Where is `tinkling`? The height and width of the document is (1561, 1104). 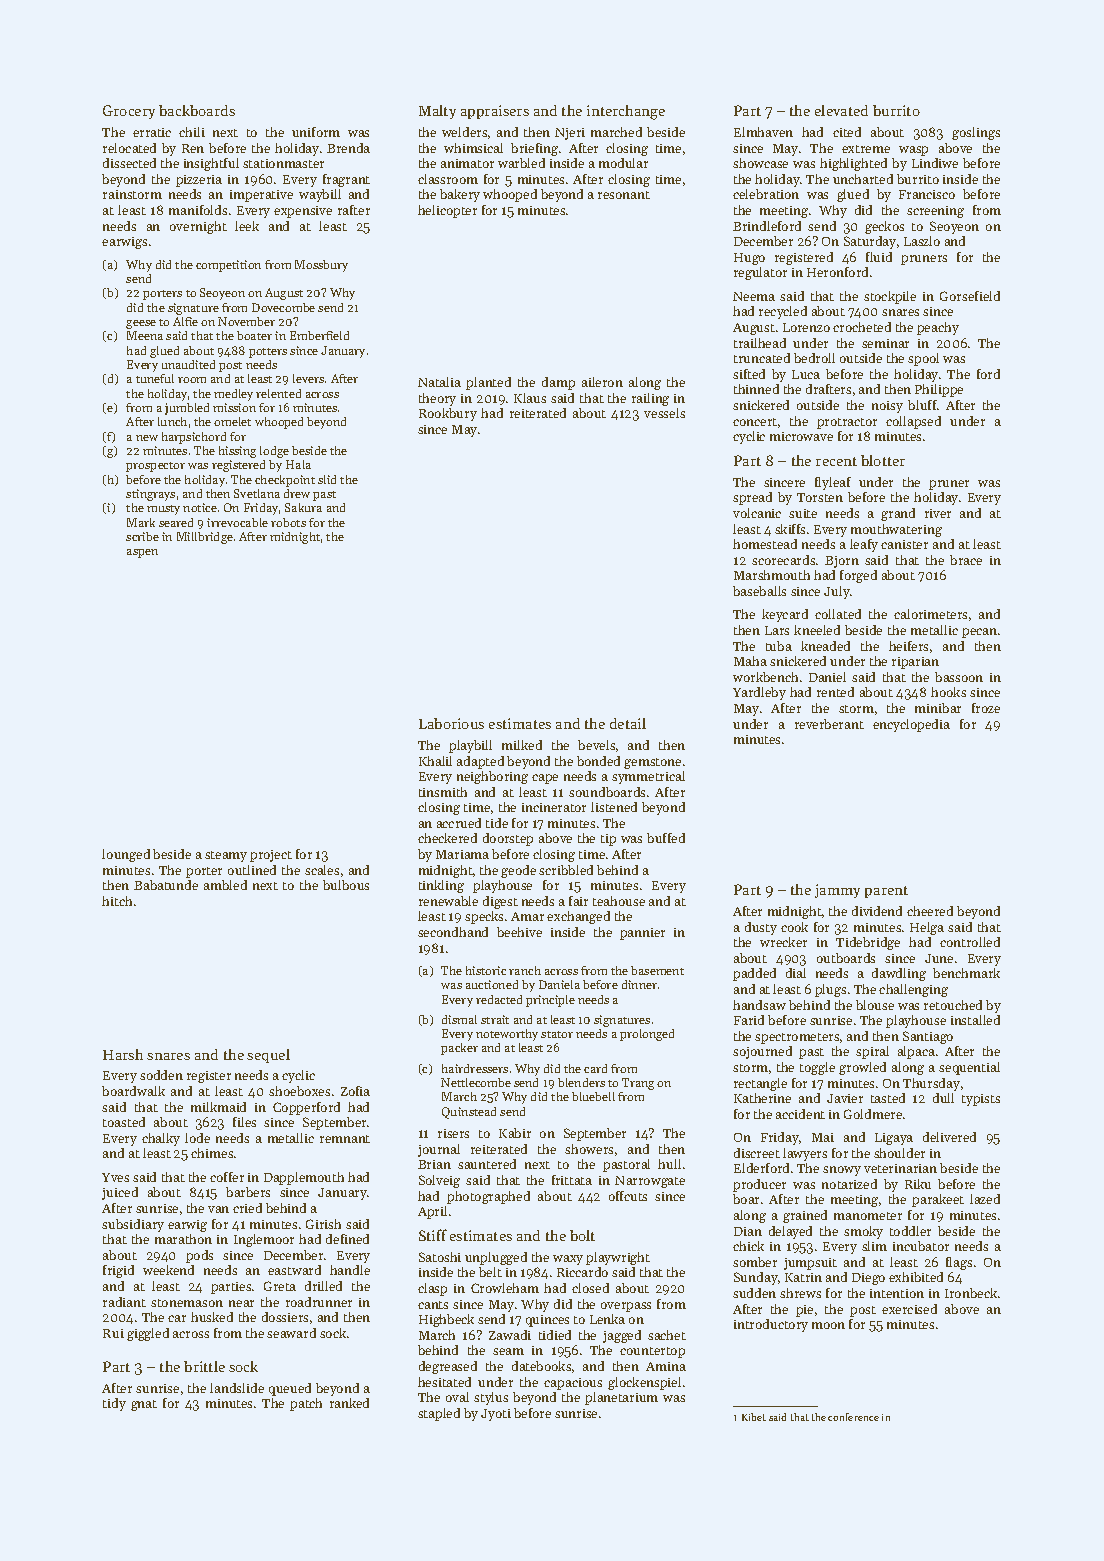
tinkling is located at coordinates (441, 886).
